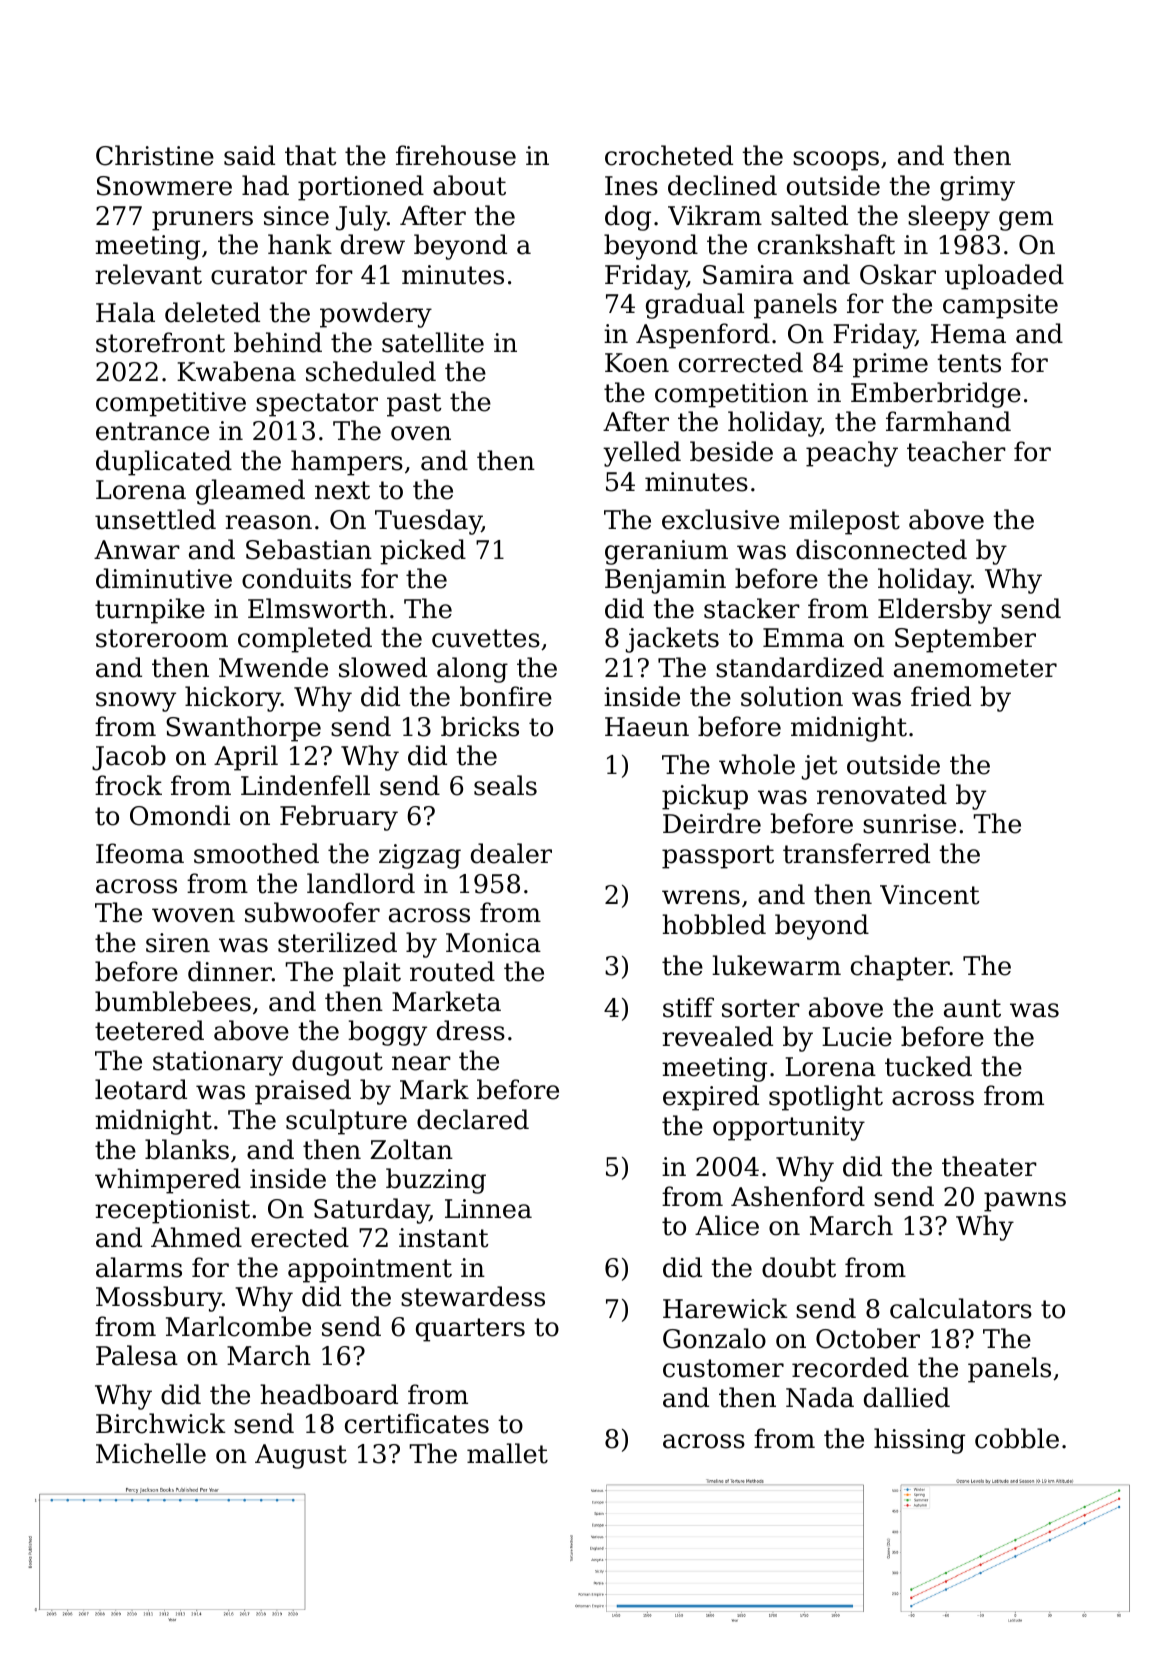 The height and width of the screenshot is (1654, 1165). Describe the element at coordinates (935, 611) in the screenshot. I see `Eldersby` at that location.
